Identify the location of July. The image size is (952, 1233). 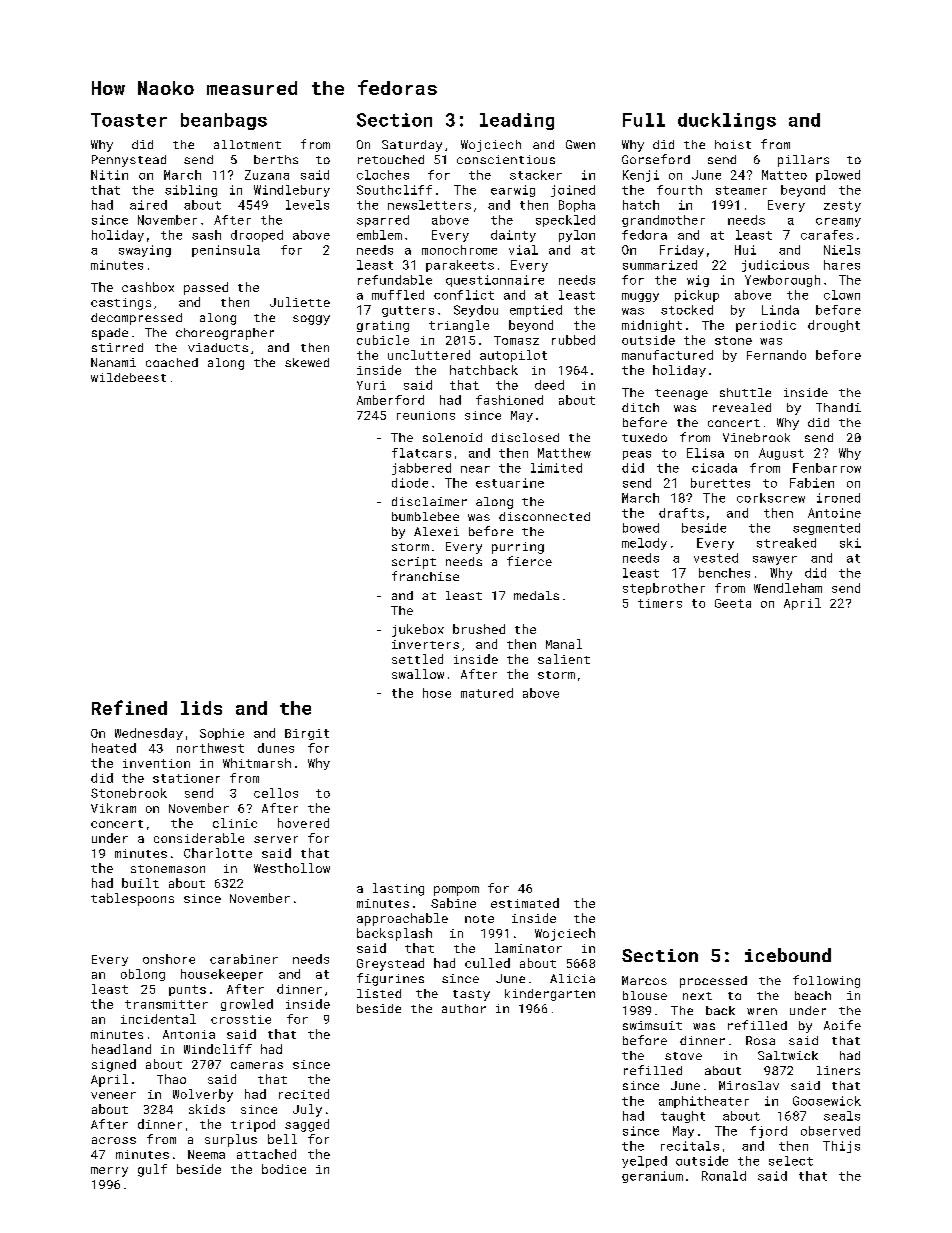
(307, 1110).
